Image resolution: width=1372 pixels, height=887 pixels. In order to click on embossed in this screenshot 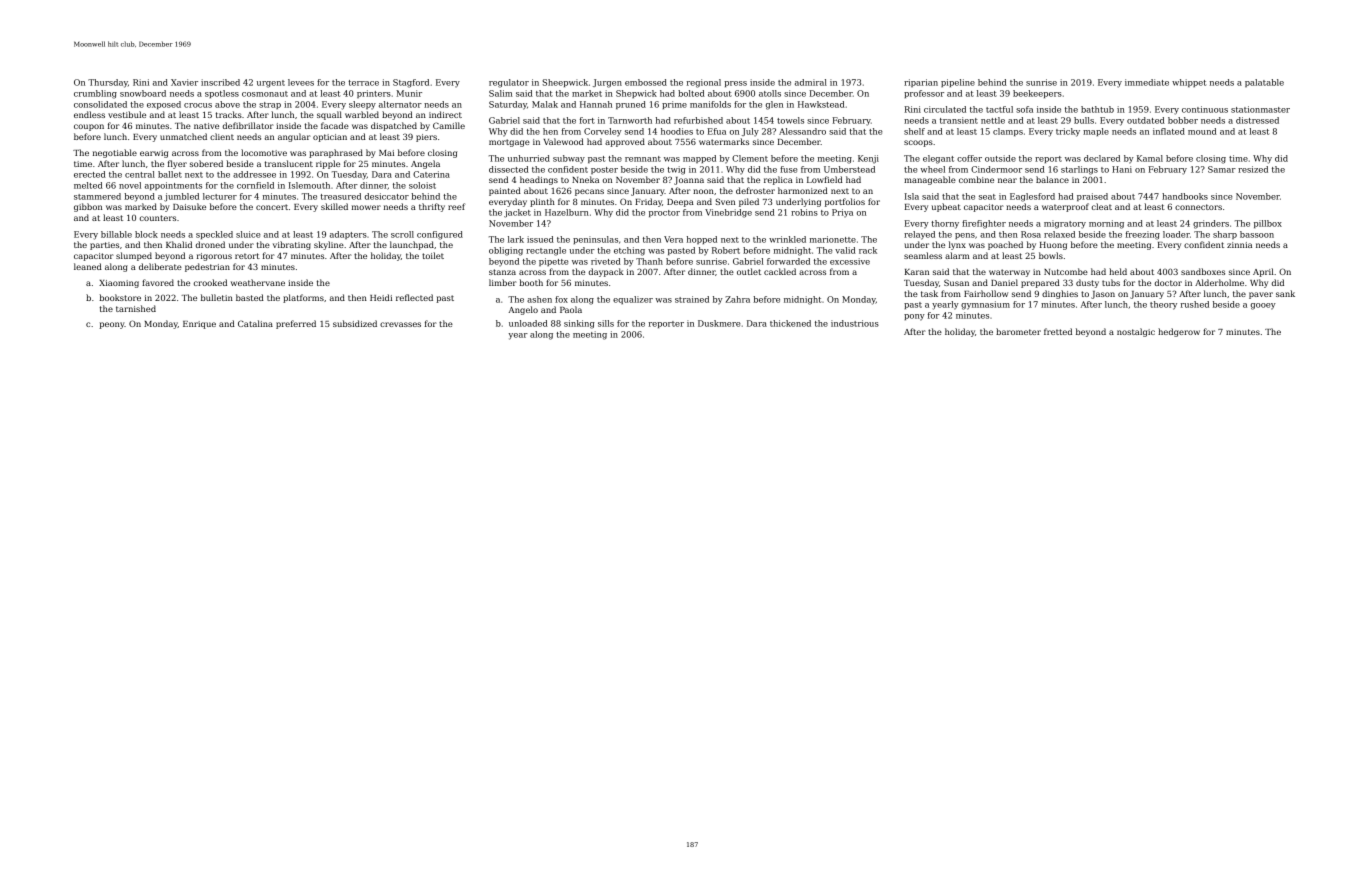, I will do `click(646, 82)`.
